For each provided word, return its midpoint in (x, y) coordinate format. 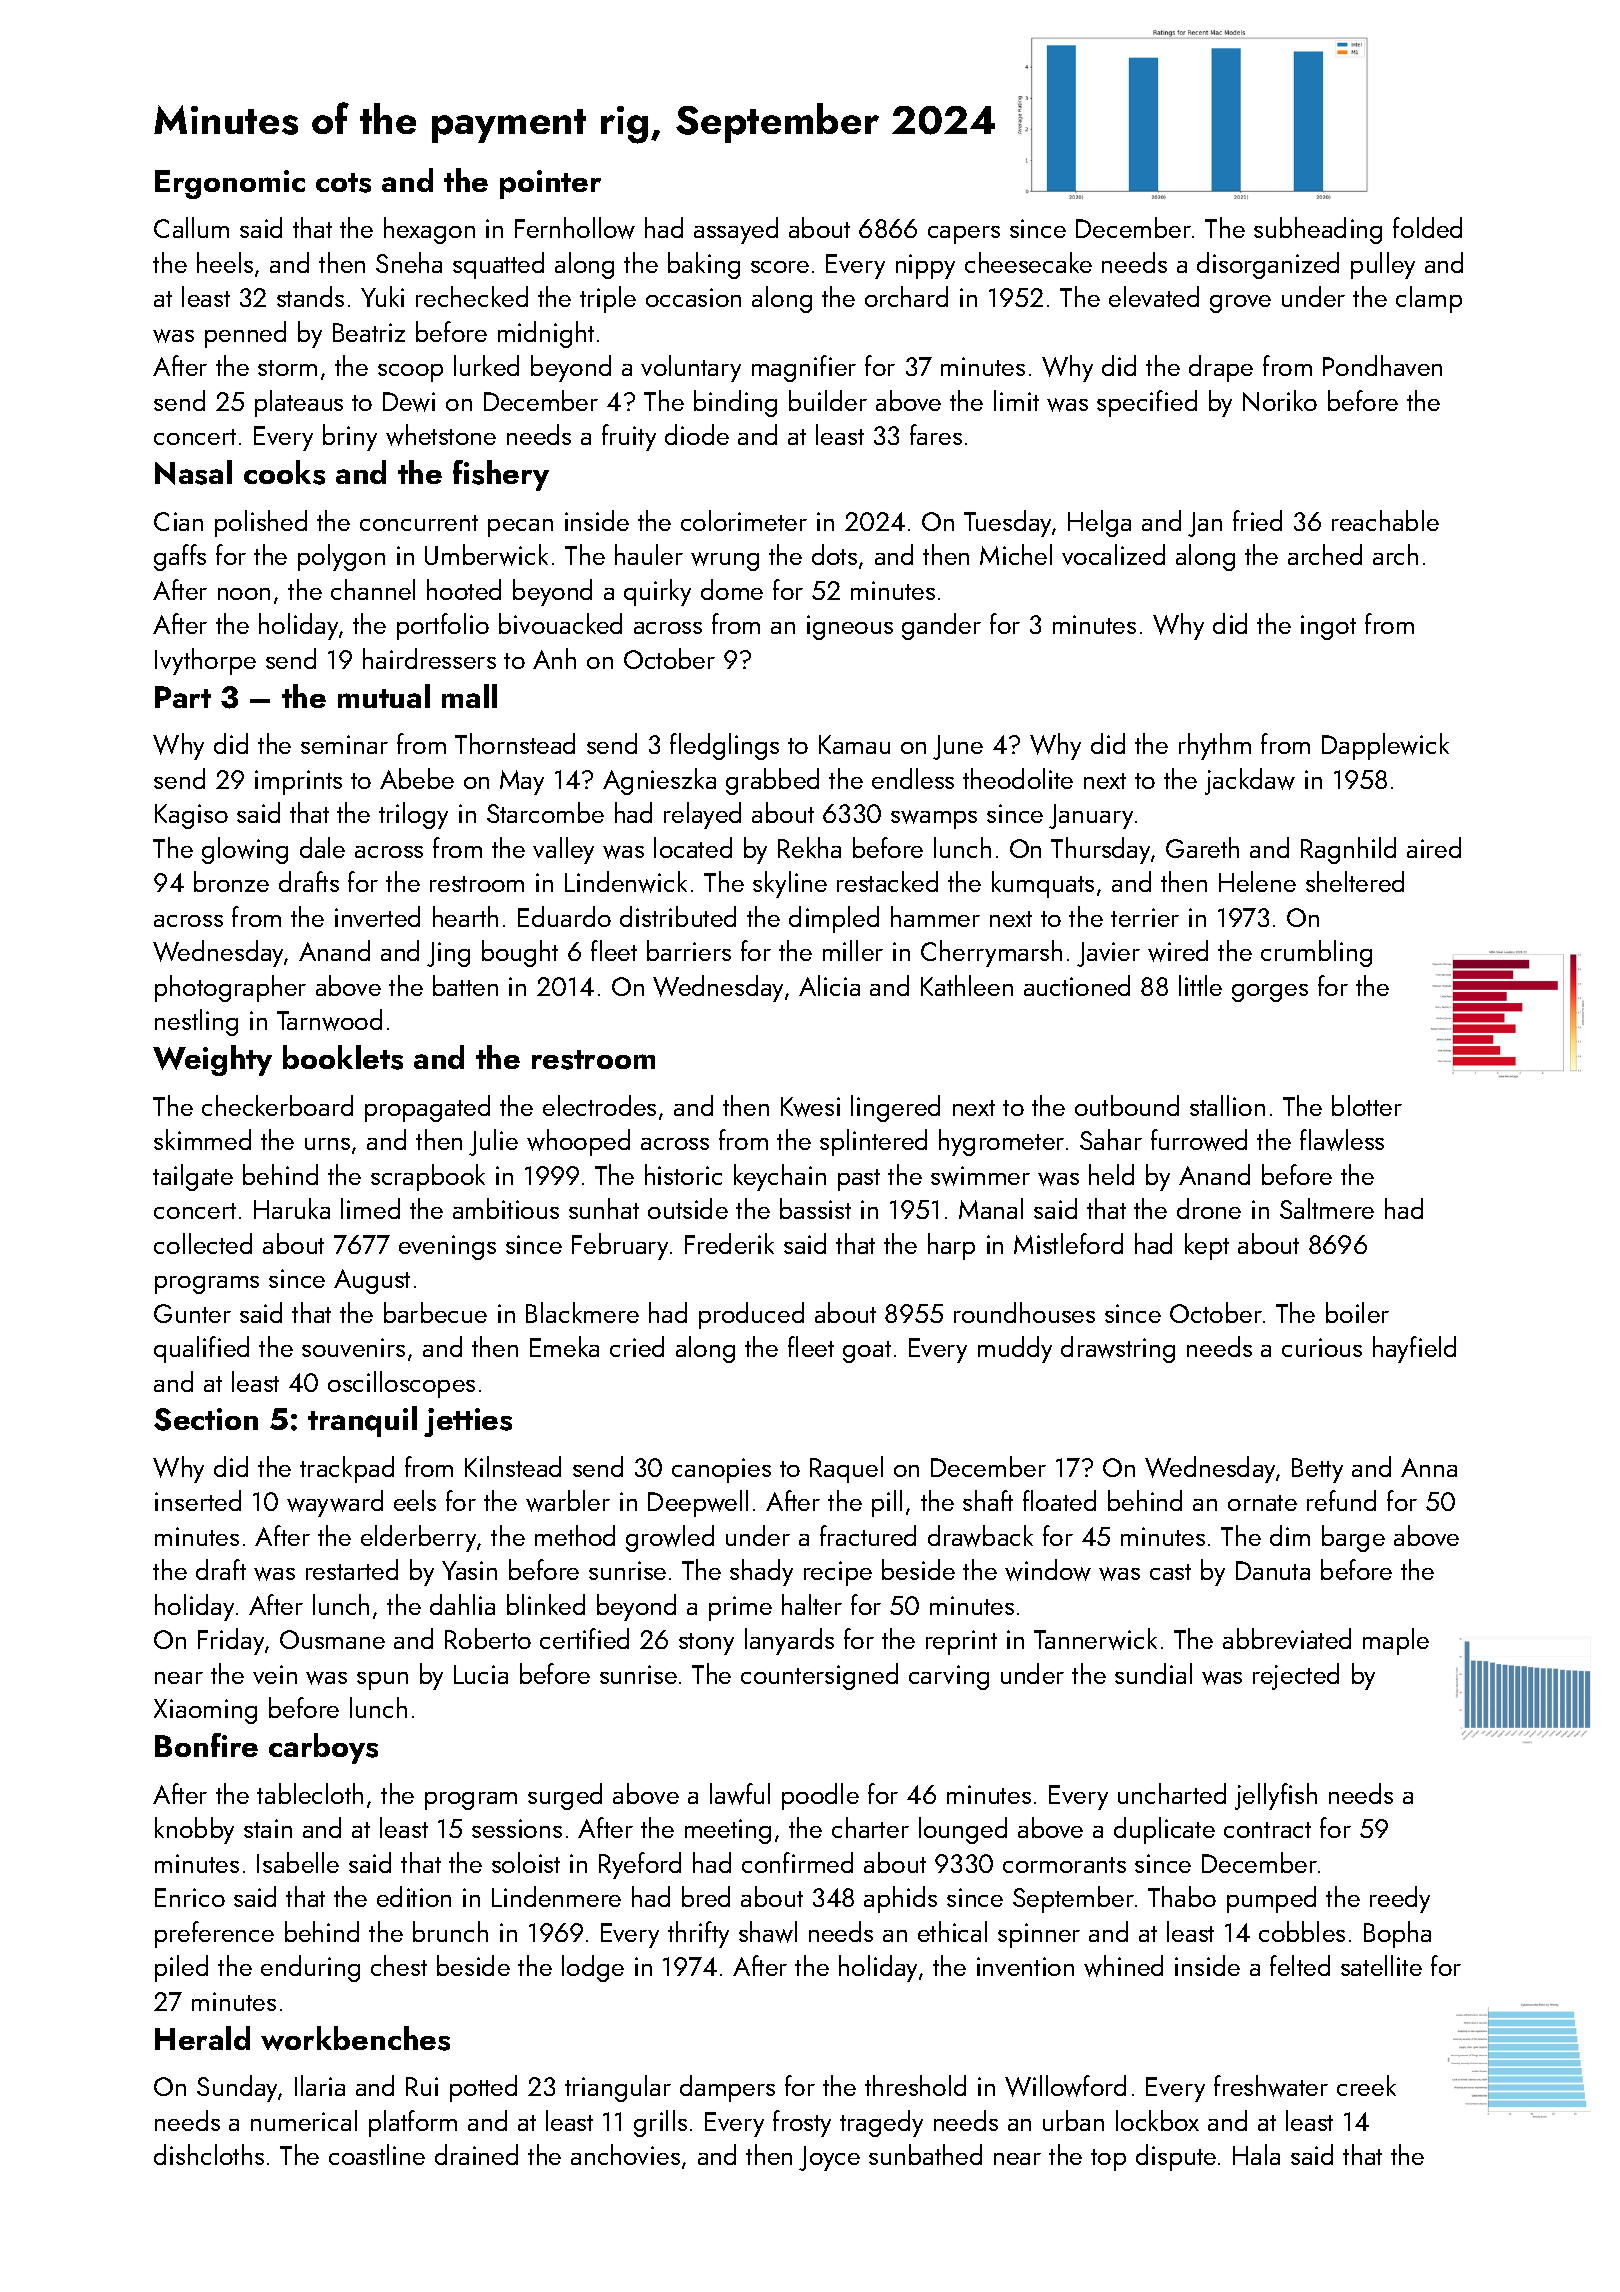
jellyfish (1276, 1796)
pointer (550, 184)
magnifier (804, 368)
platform (413, 2123)
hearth (465, 916)
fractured (868, 1535)
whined (1123, 1966)
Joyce (829, 2158)
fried (1257, 520)
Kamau (854, 744)
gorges (1270, 993)
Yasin (469, 1570)
